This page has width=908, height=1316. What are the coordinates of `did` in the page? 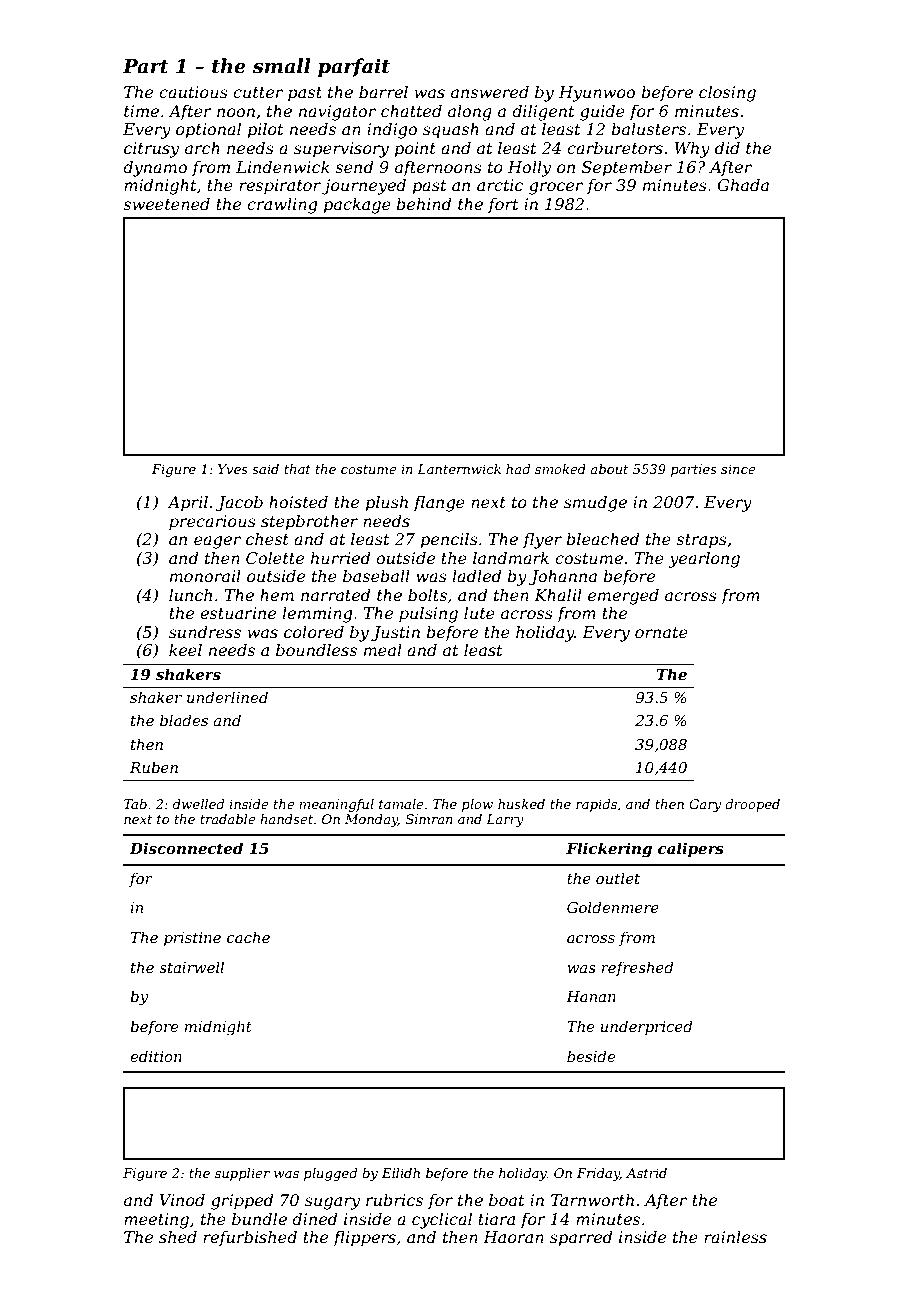 It's located at (727, 147).
